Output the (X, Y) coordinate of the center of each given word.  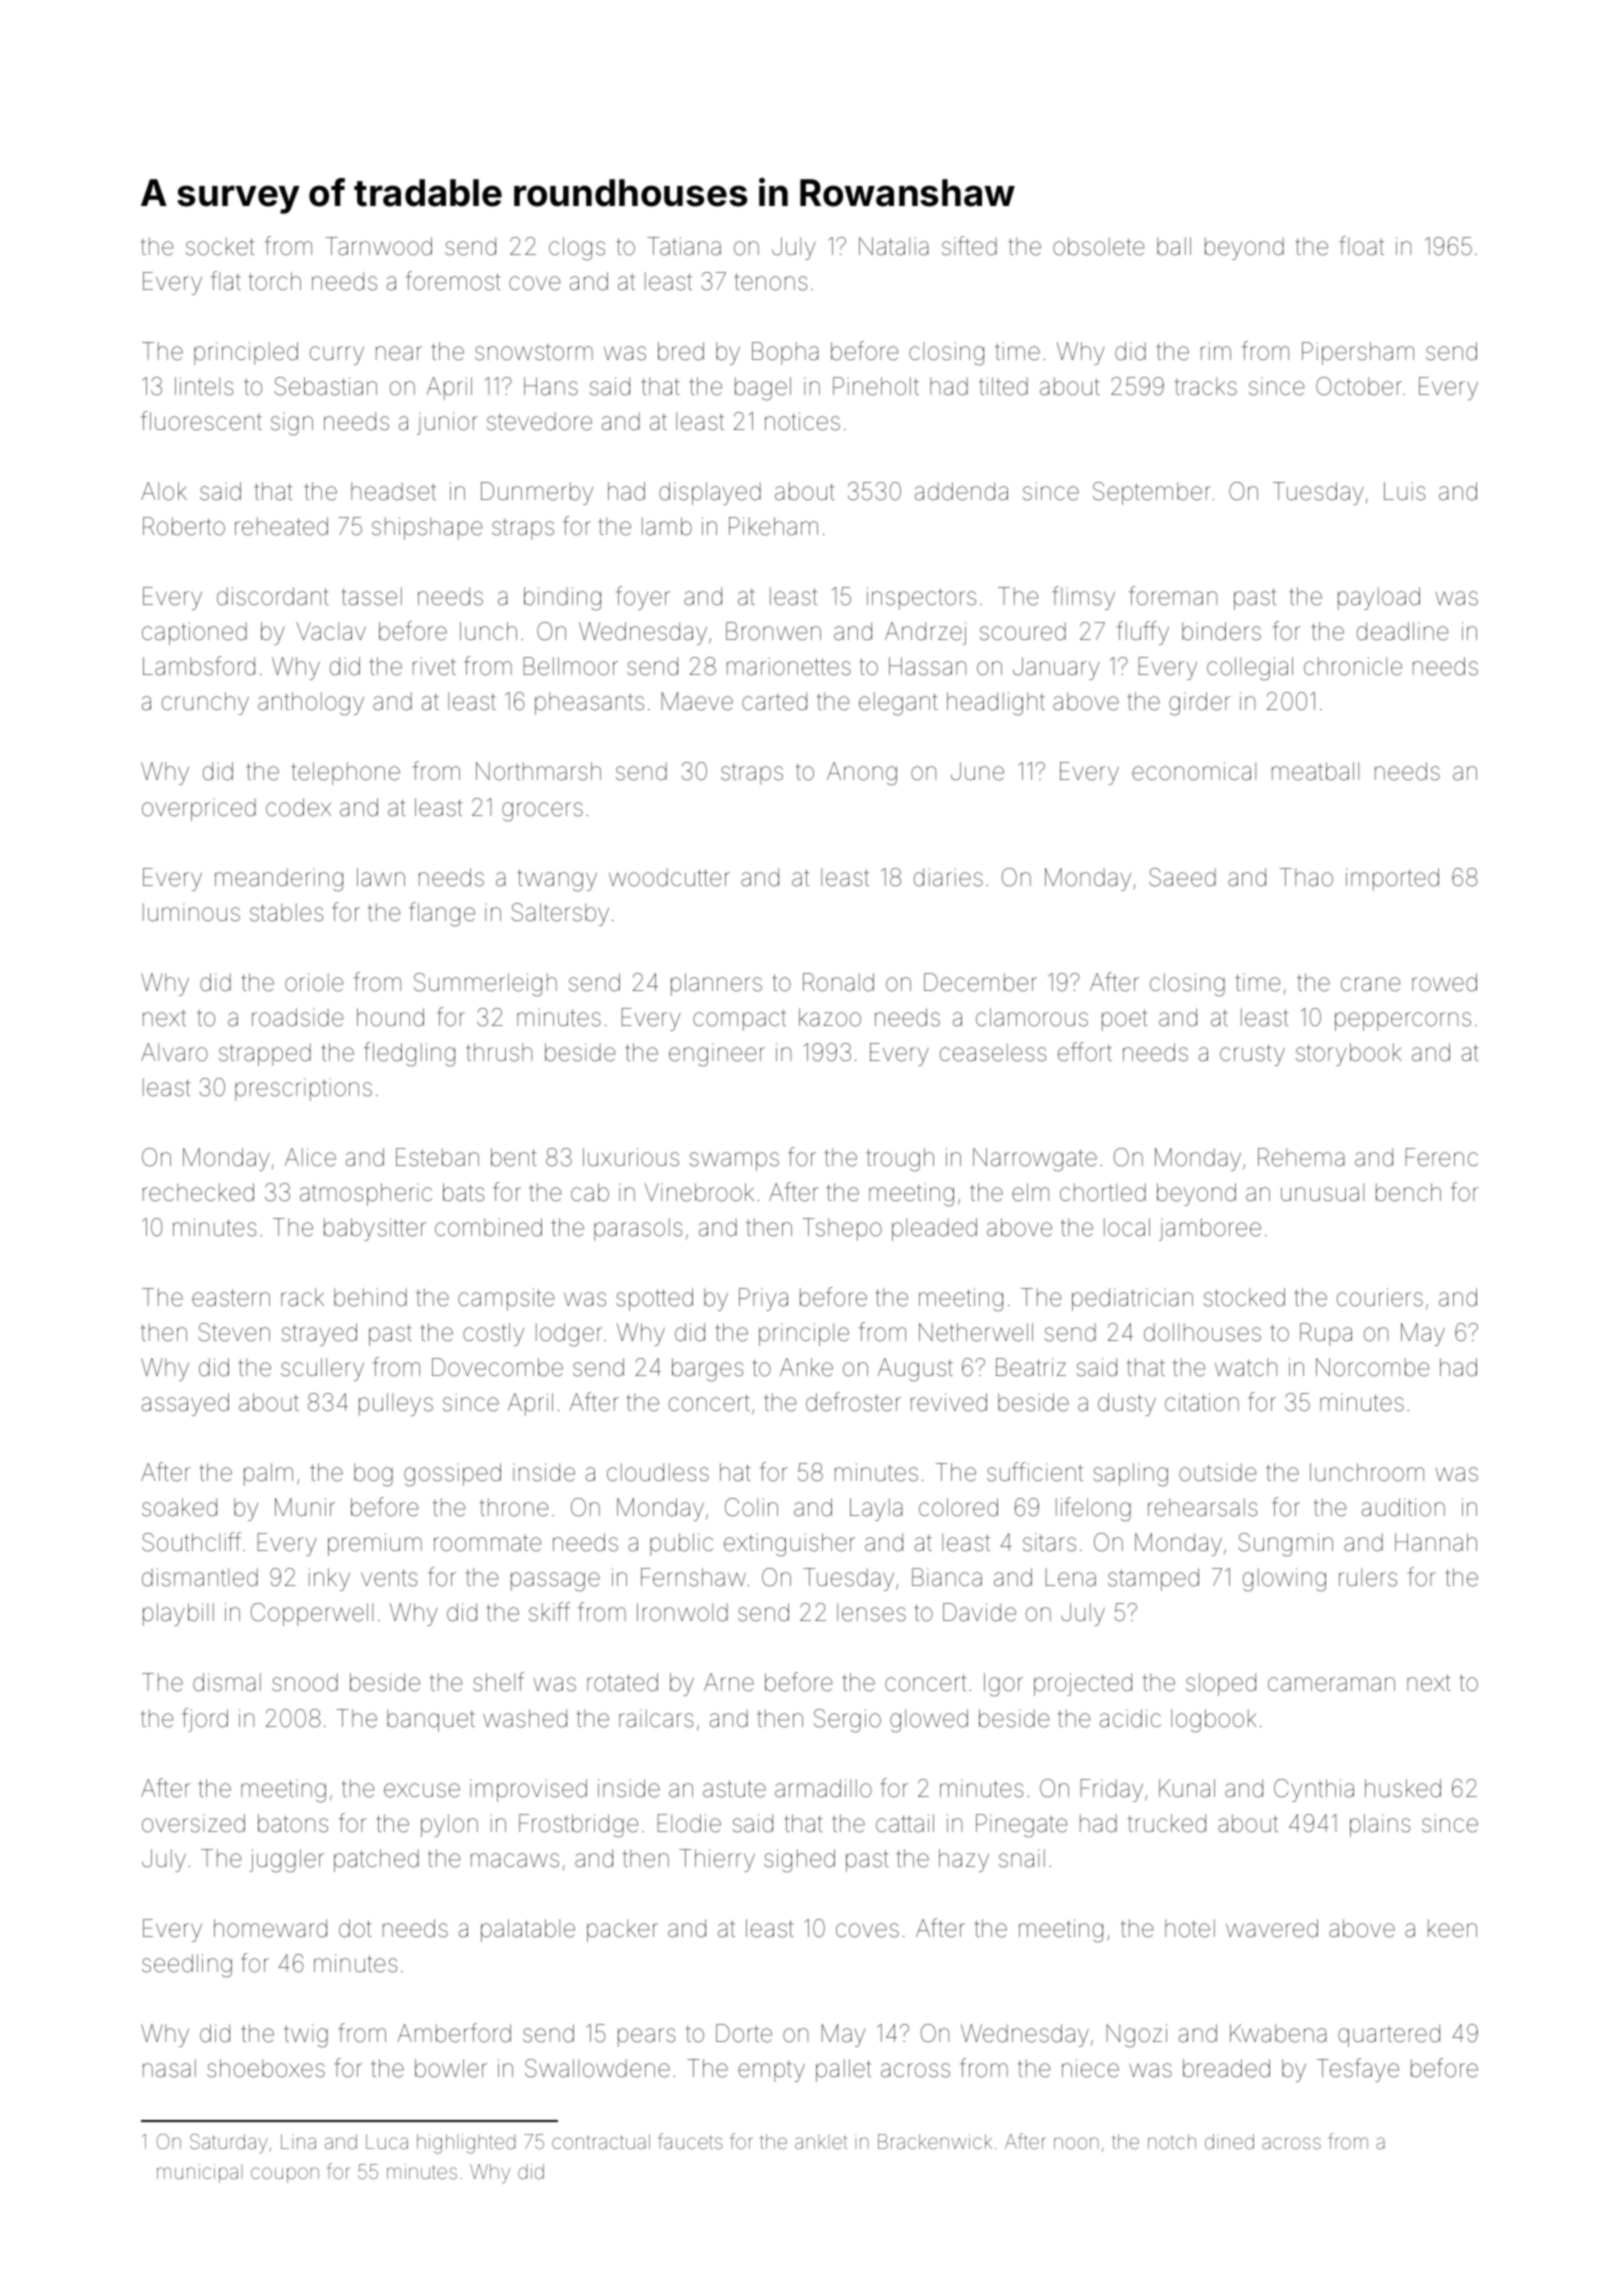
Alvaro (174, 1052)
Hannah (1436, 1542)
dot (355, 1928)
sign (292, 424)
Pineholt (876, 386)
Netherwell (976, 1332)
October (1359, 386)
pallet (843, 2070)
